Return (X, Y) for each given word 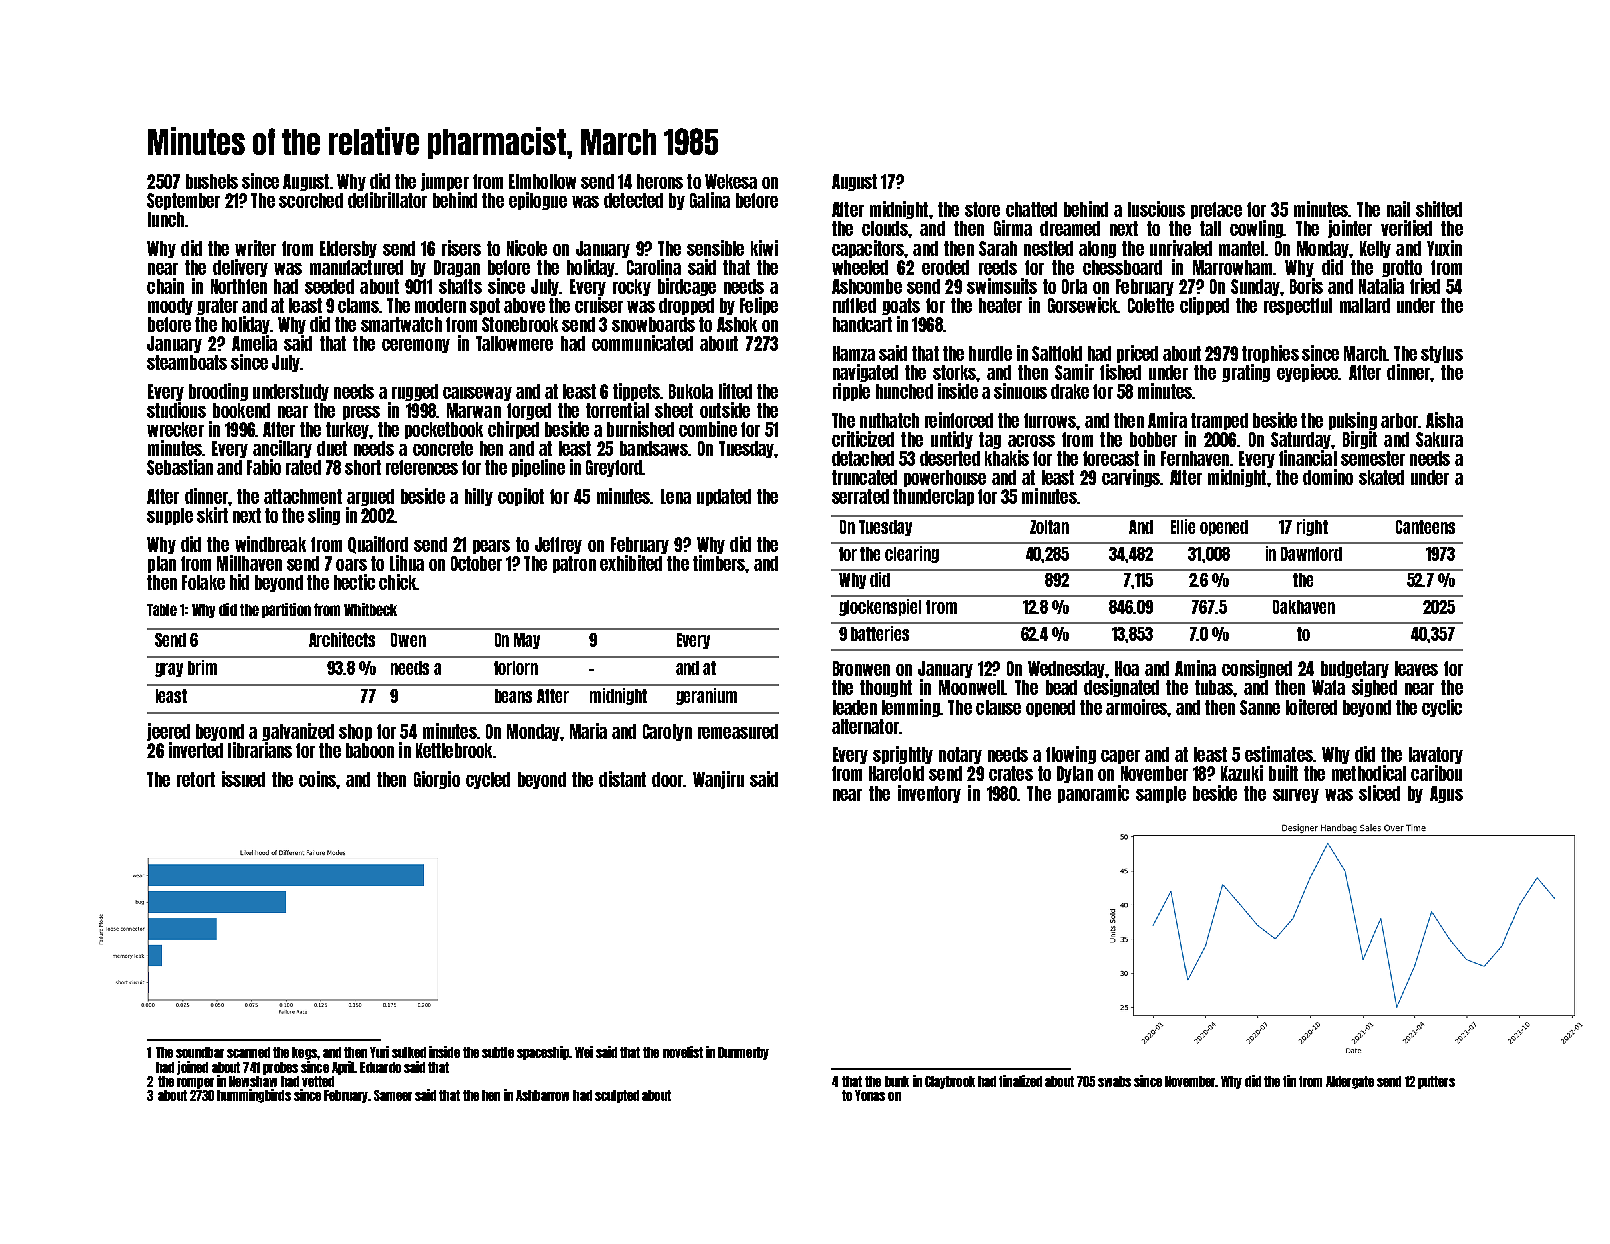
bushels (212, 181)
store (982, 209)
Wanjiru (718, 780)
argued (370, 497)
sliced (1379, 793)
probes (280, 1068)
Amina (1195, 668)
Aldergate (1350, 1082)
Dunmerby (743, 1053)
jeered (168, 732)
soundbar (200, 1052)
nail (1398, 209)
